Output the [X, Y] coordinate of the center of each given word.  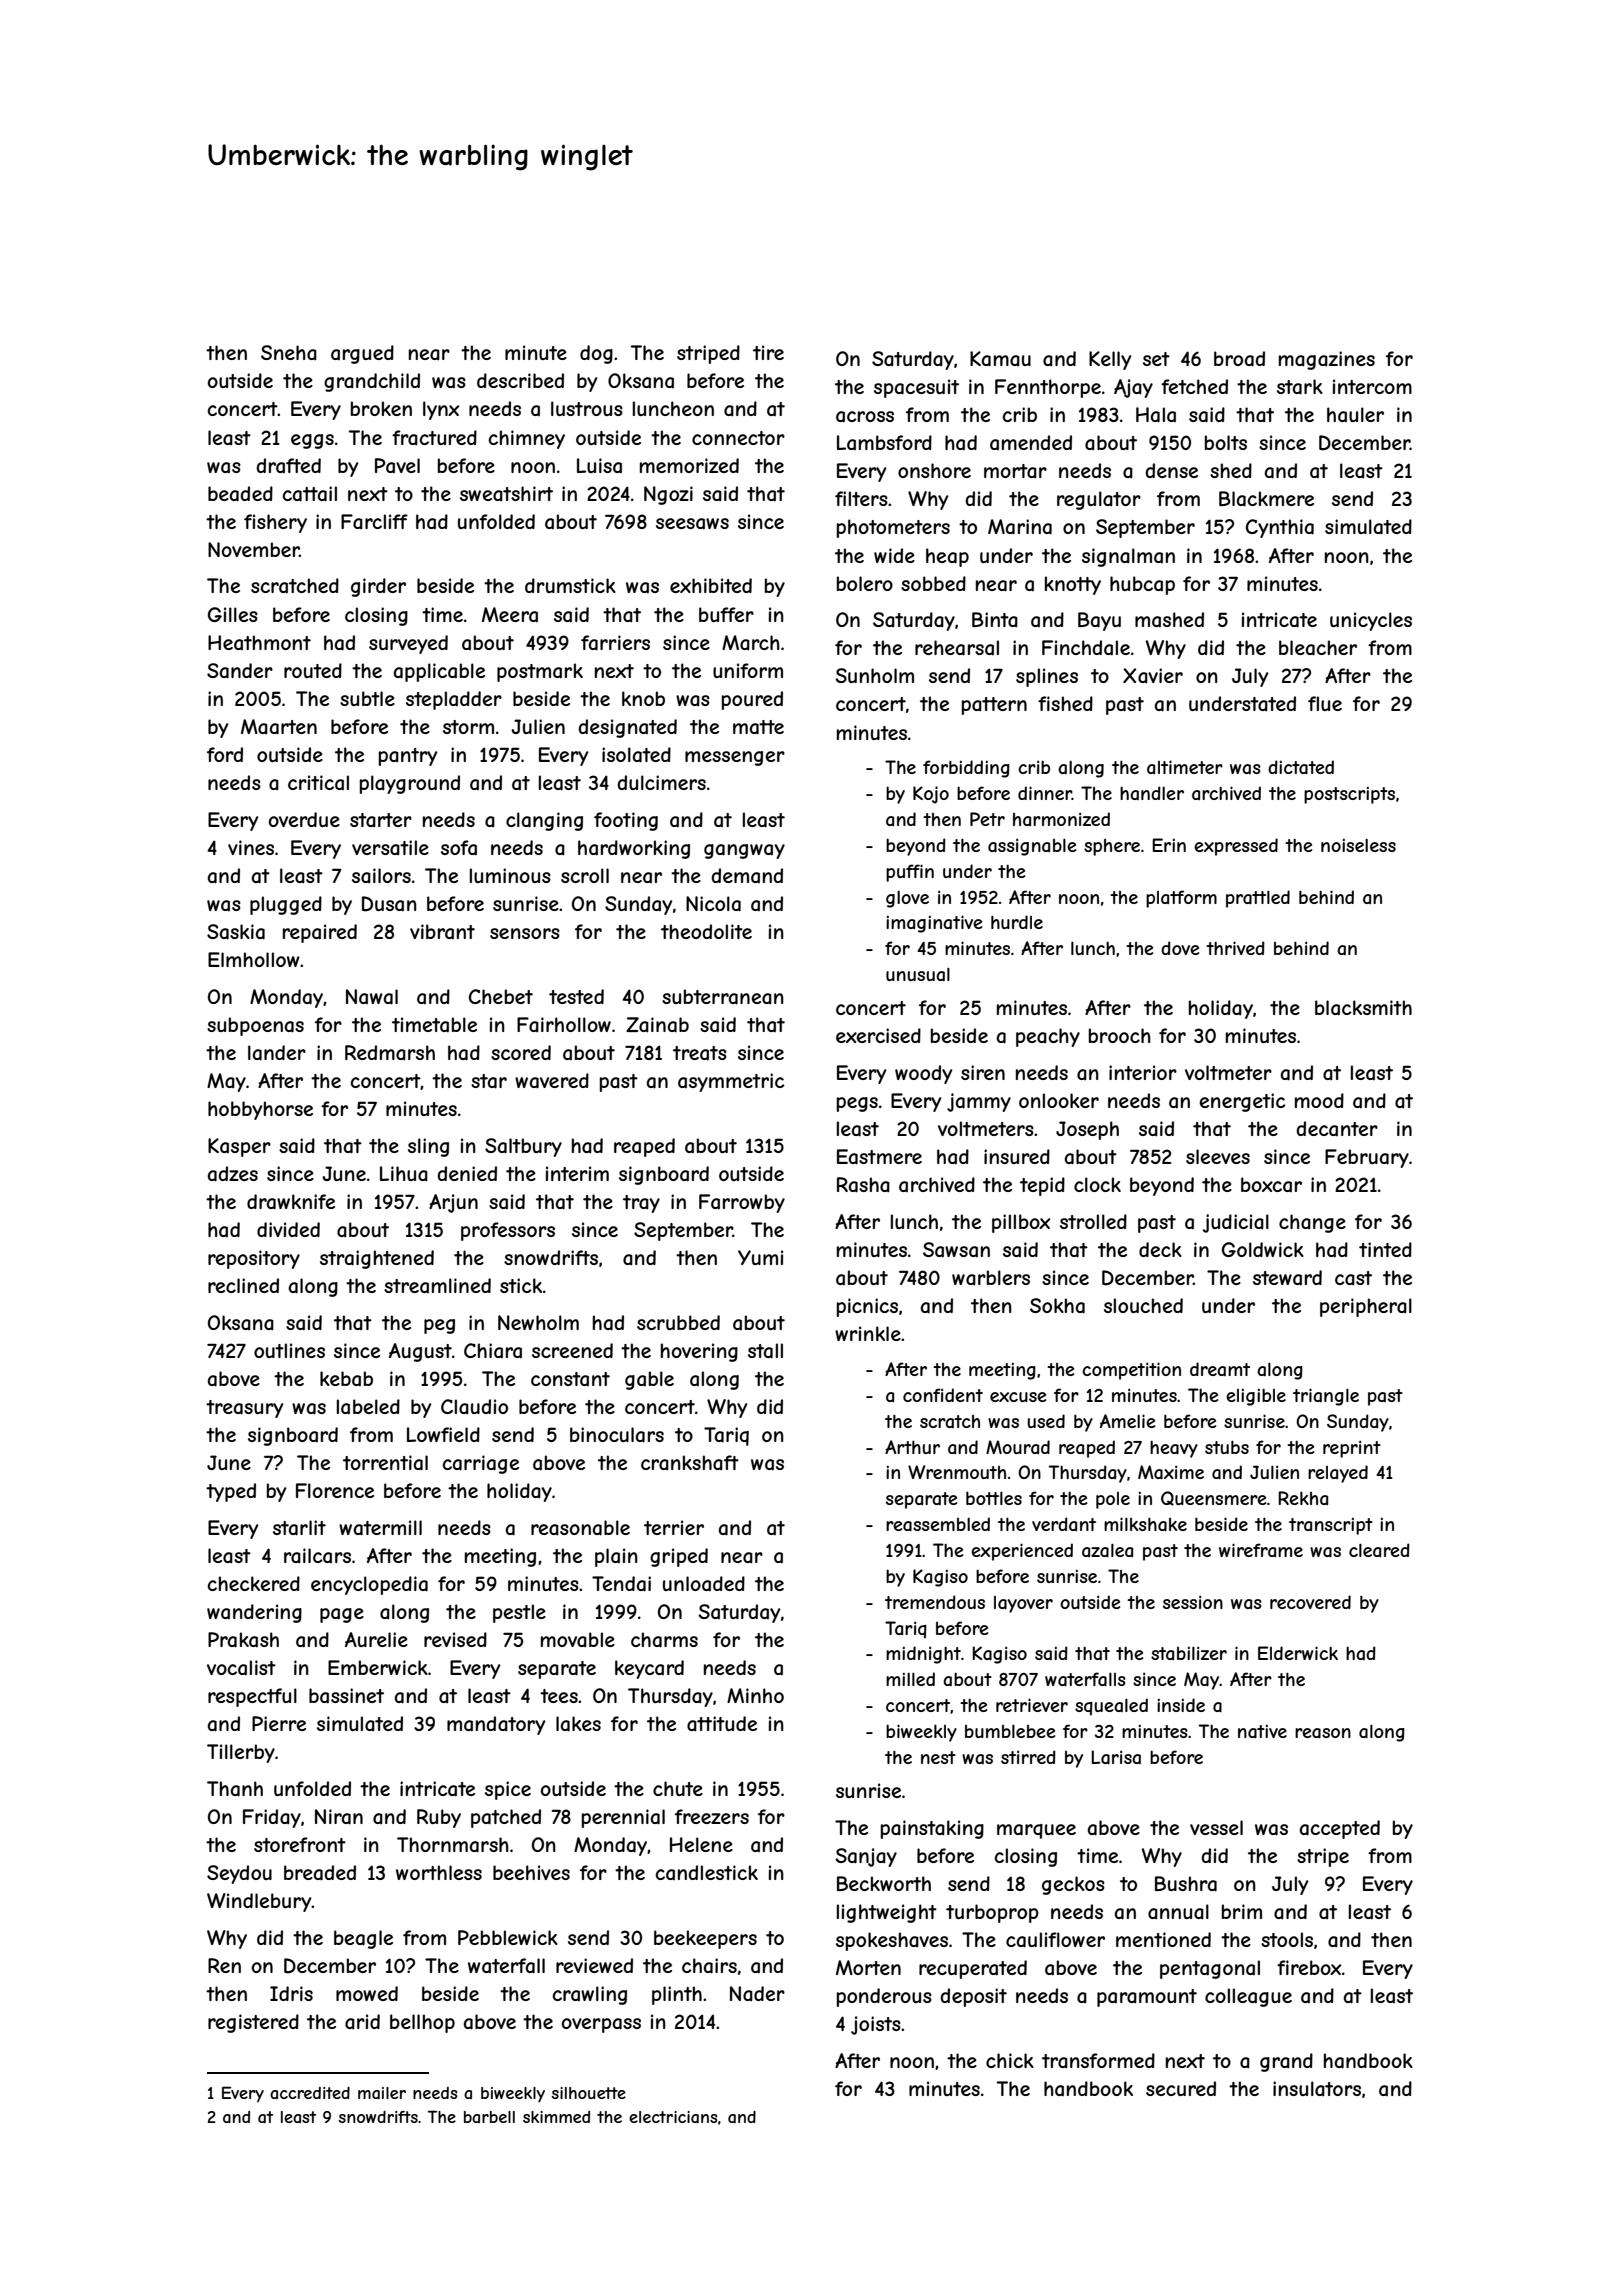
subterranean [723, 997]
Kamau [1000, 359]
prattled [1258, 899]
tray [641, 1204]
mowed [367, 1993]
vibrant [442, 932]
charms [664, 1640]
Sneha [289, 352]
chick [1010, 2060]
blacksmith [1363, 1008]
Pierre [279, 1723]
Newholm [538, 1322]
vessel [1216, 1827]
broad [1239, 359]
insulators [1317, 2088]
